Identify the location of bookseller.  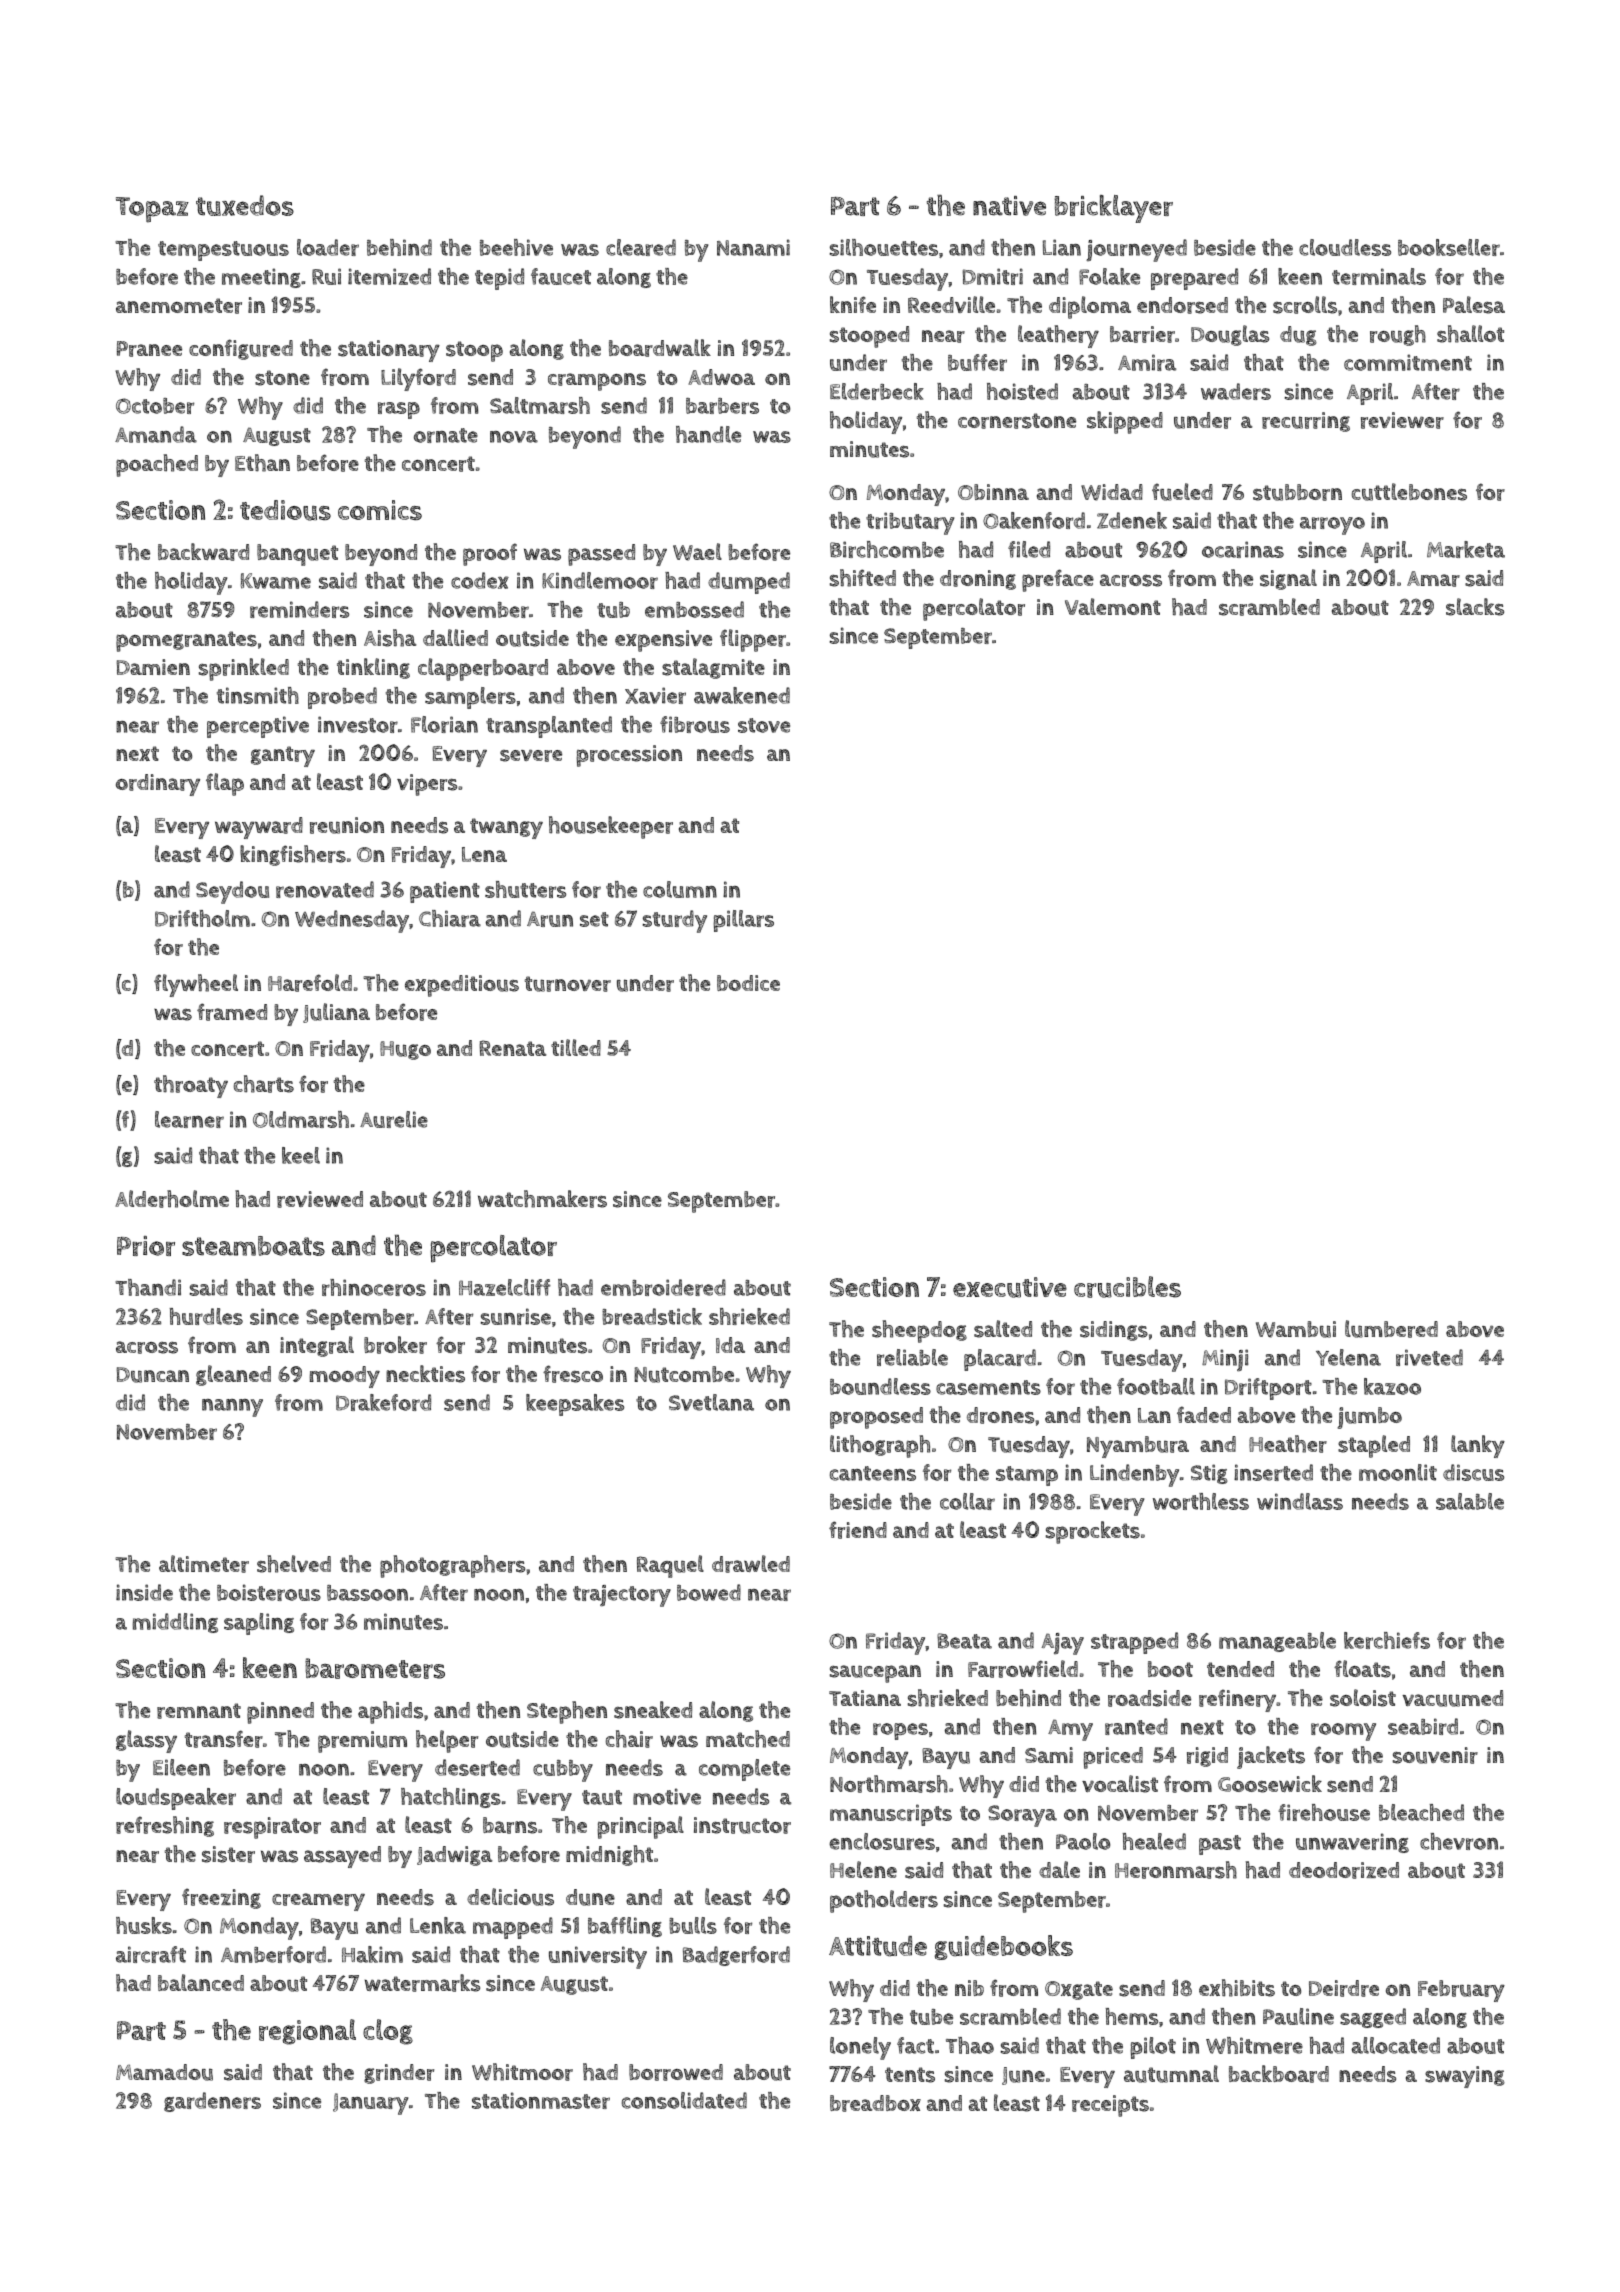
(1449, 247).
